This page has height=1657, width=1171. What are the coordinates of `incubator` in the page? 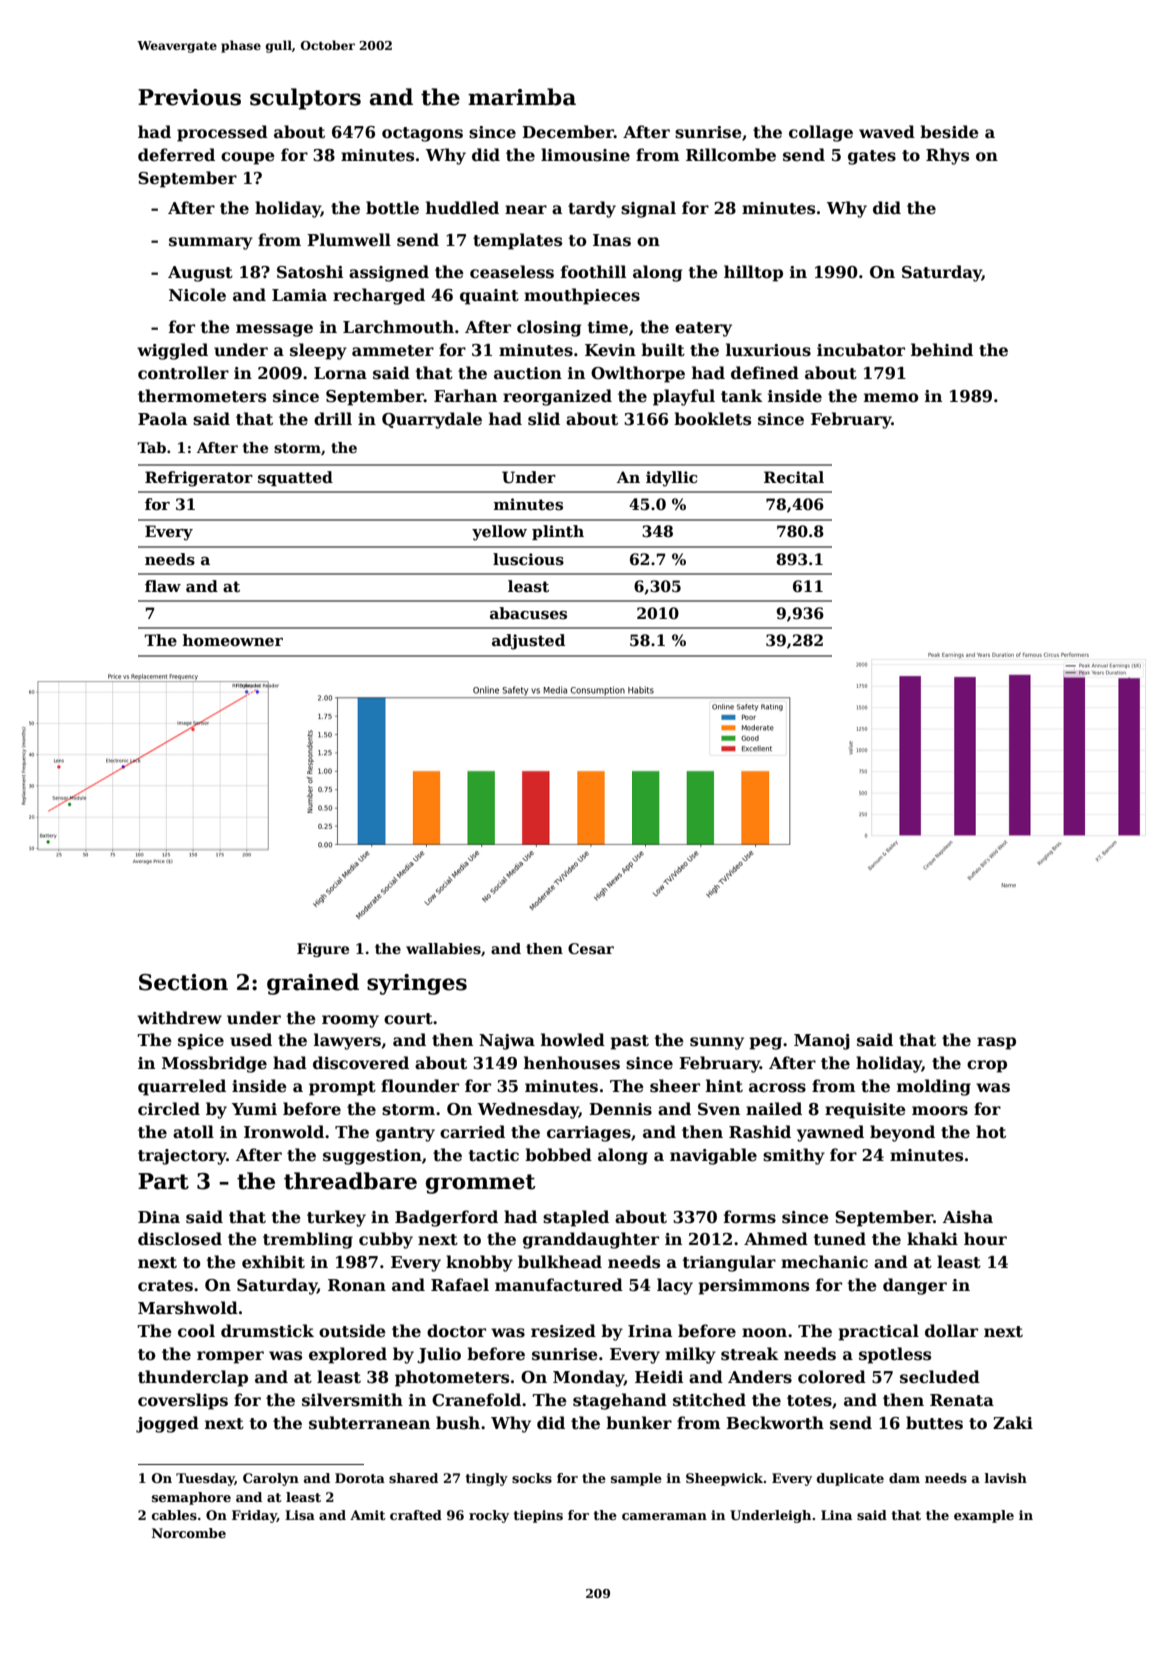 It's located at (861, 350).
